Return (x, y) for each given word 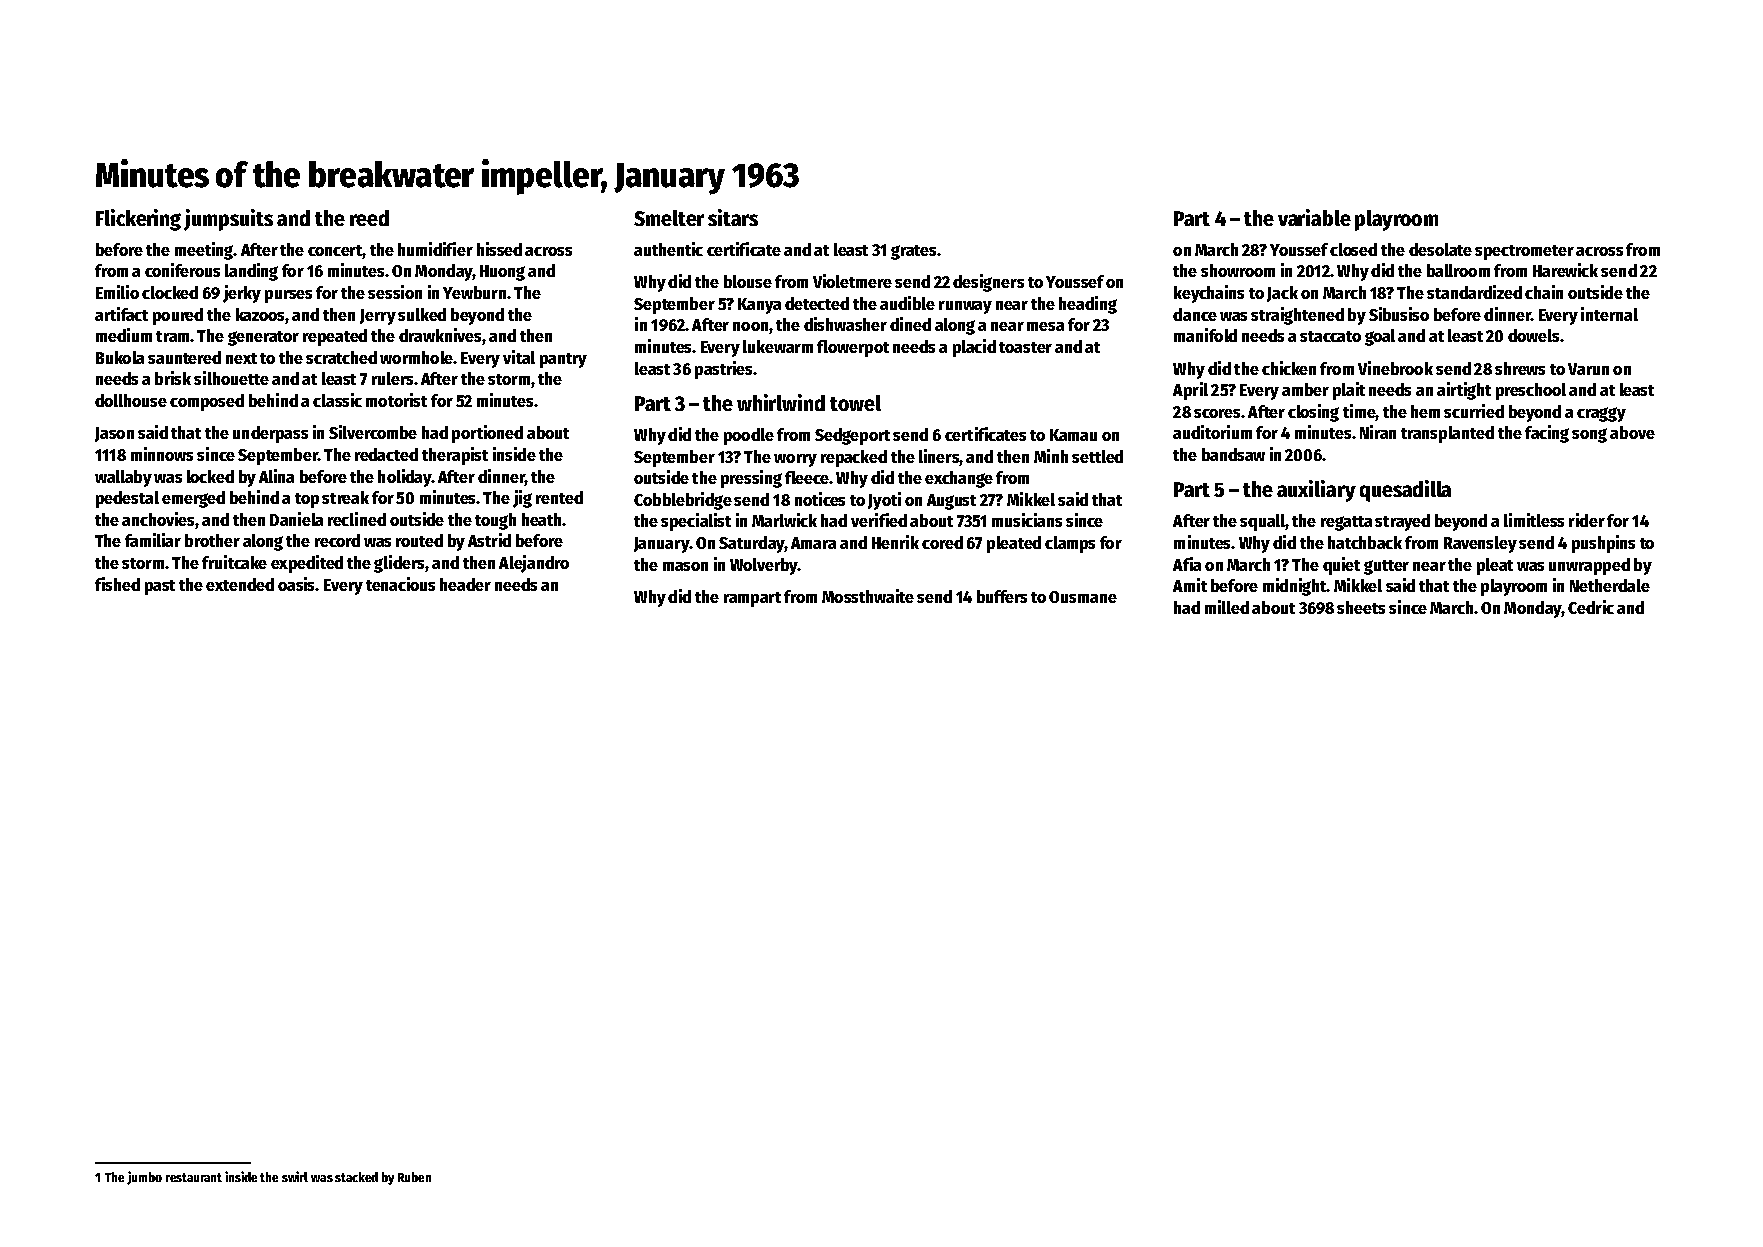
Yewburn (474, 292)
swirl (295, 1176)
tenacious (400, 584)
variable (1314, 217)
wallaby (123, 478)
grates (913, 252)
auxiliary (1316, 491)
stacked (356, 1177)
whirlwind (781, 402)
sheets (1361, 607)
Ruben (414, 1177)
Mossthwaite (868, 596)
